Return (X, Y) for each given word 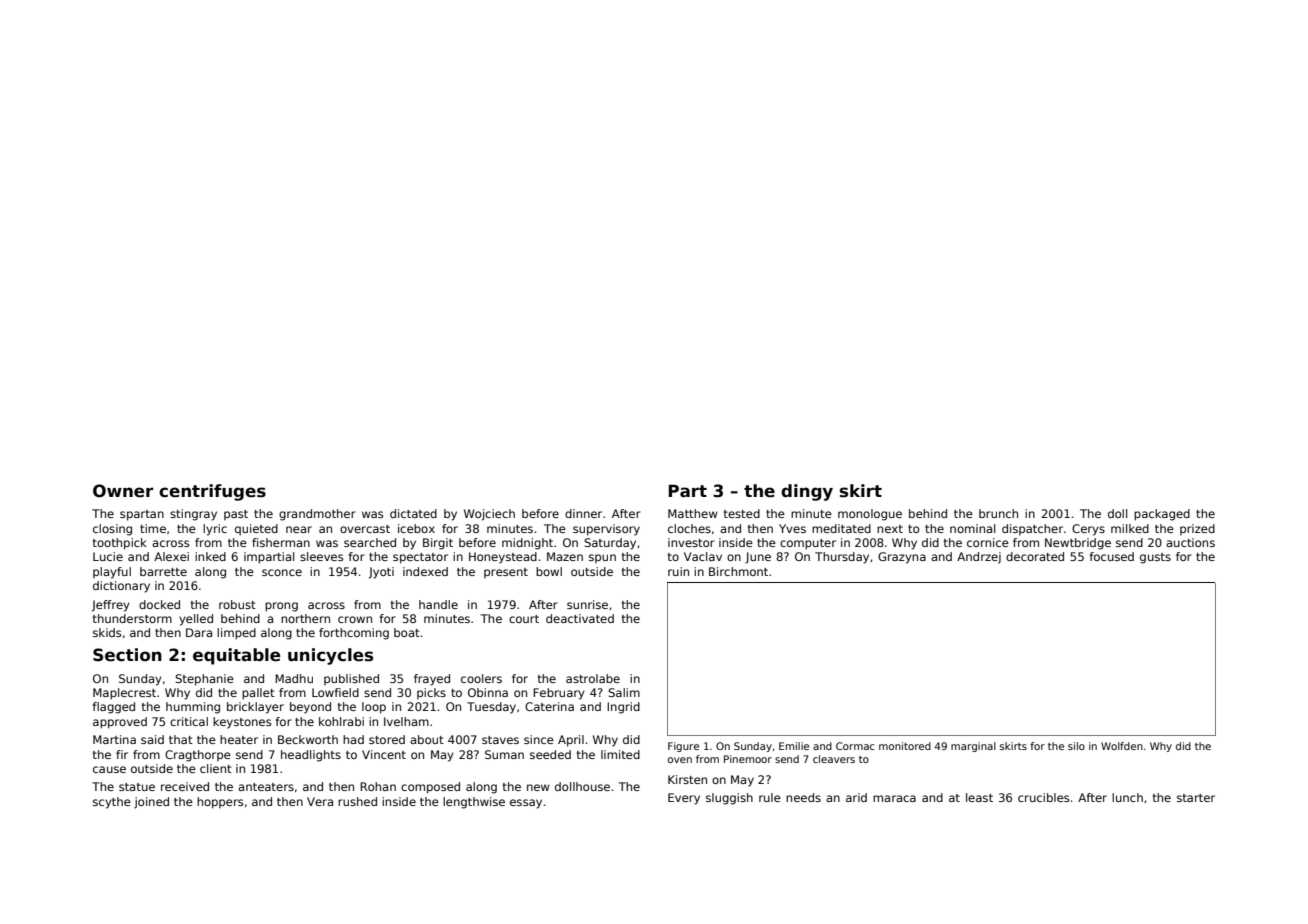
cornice (988, 542)
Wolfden (1122, 746)
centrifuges (212, 492)
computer (808, 544)
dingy (807, 492)
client (216, 768)
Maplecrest (124, 694)
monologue (870, 515)
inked (210, 556)
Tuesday (491, 708)
